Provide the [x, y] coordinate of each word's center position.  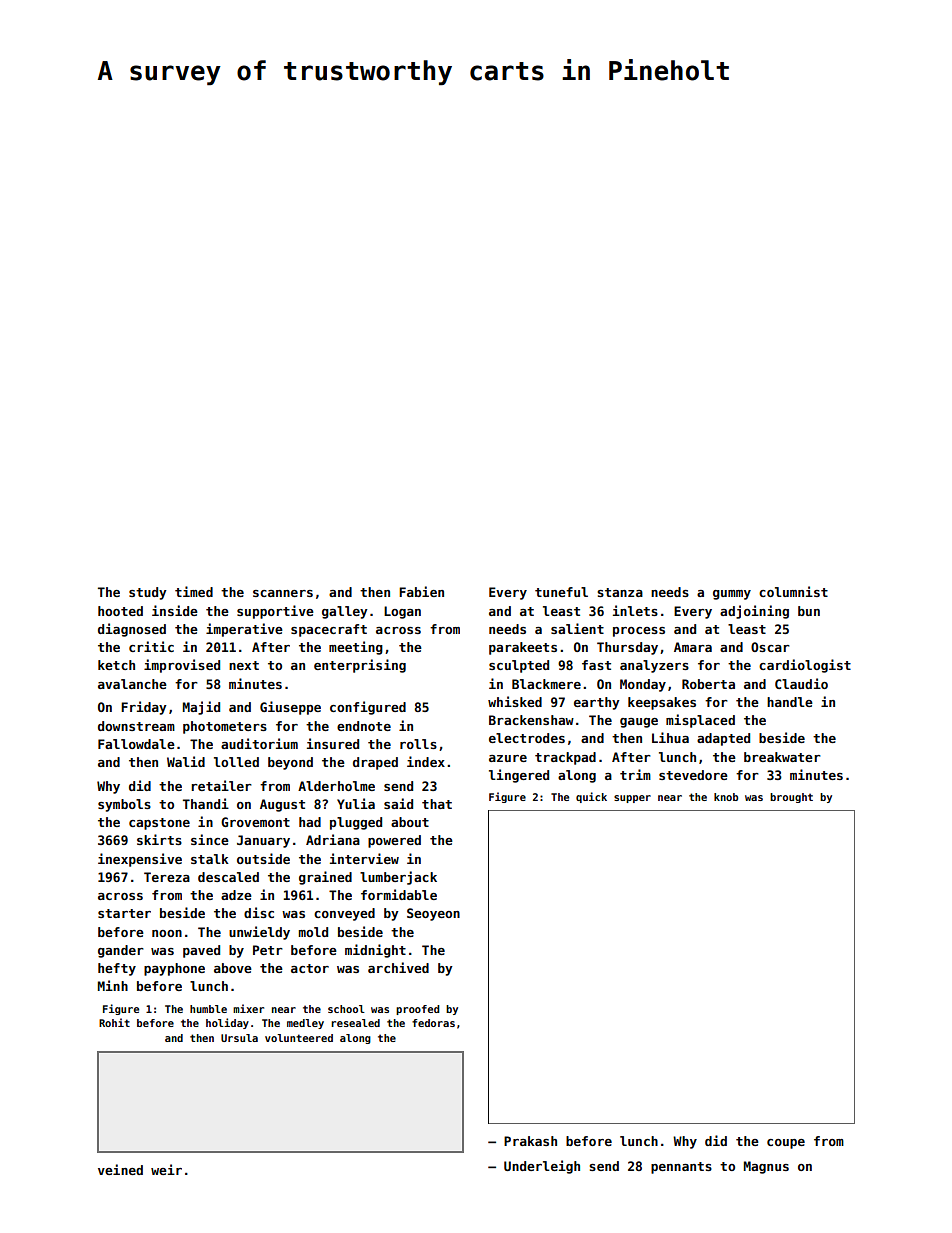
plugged [356, 823]
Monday [643, 685]
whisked [515, 701]
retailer [221, 785]
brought [791, 798]
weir [166, 1169]
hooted [120, 611]
